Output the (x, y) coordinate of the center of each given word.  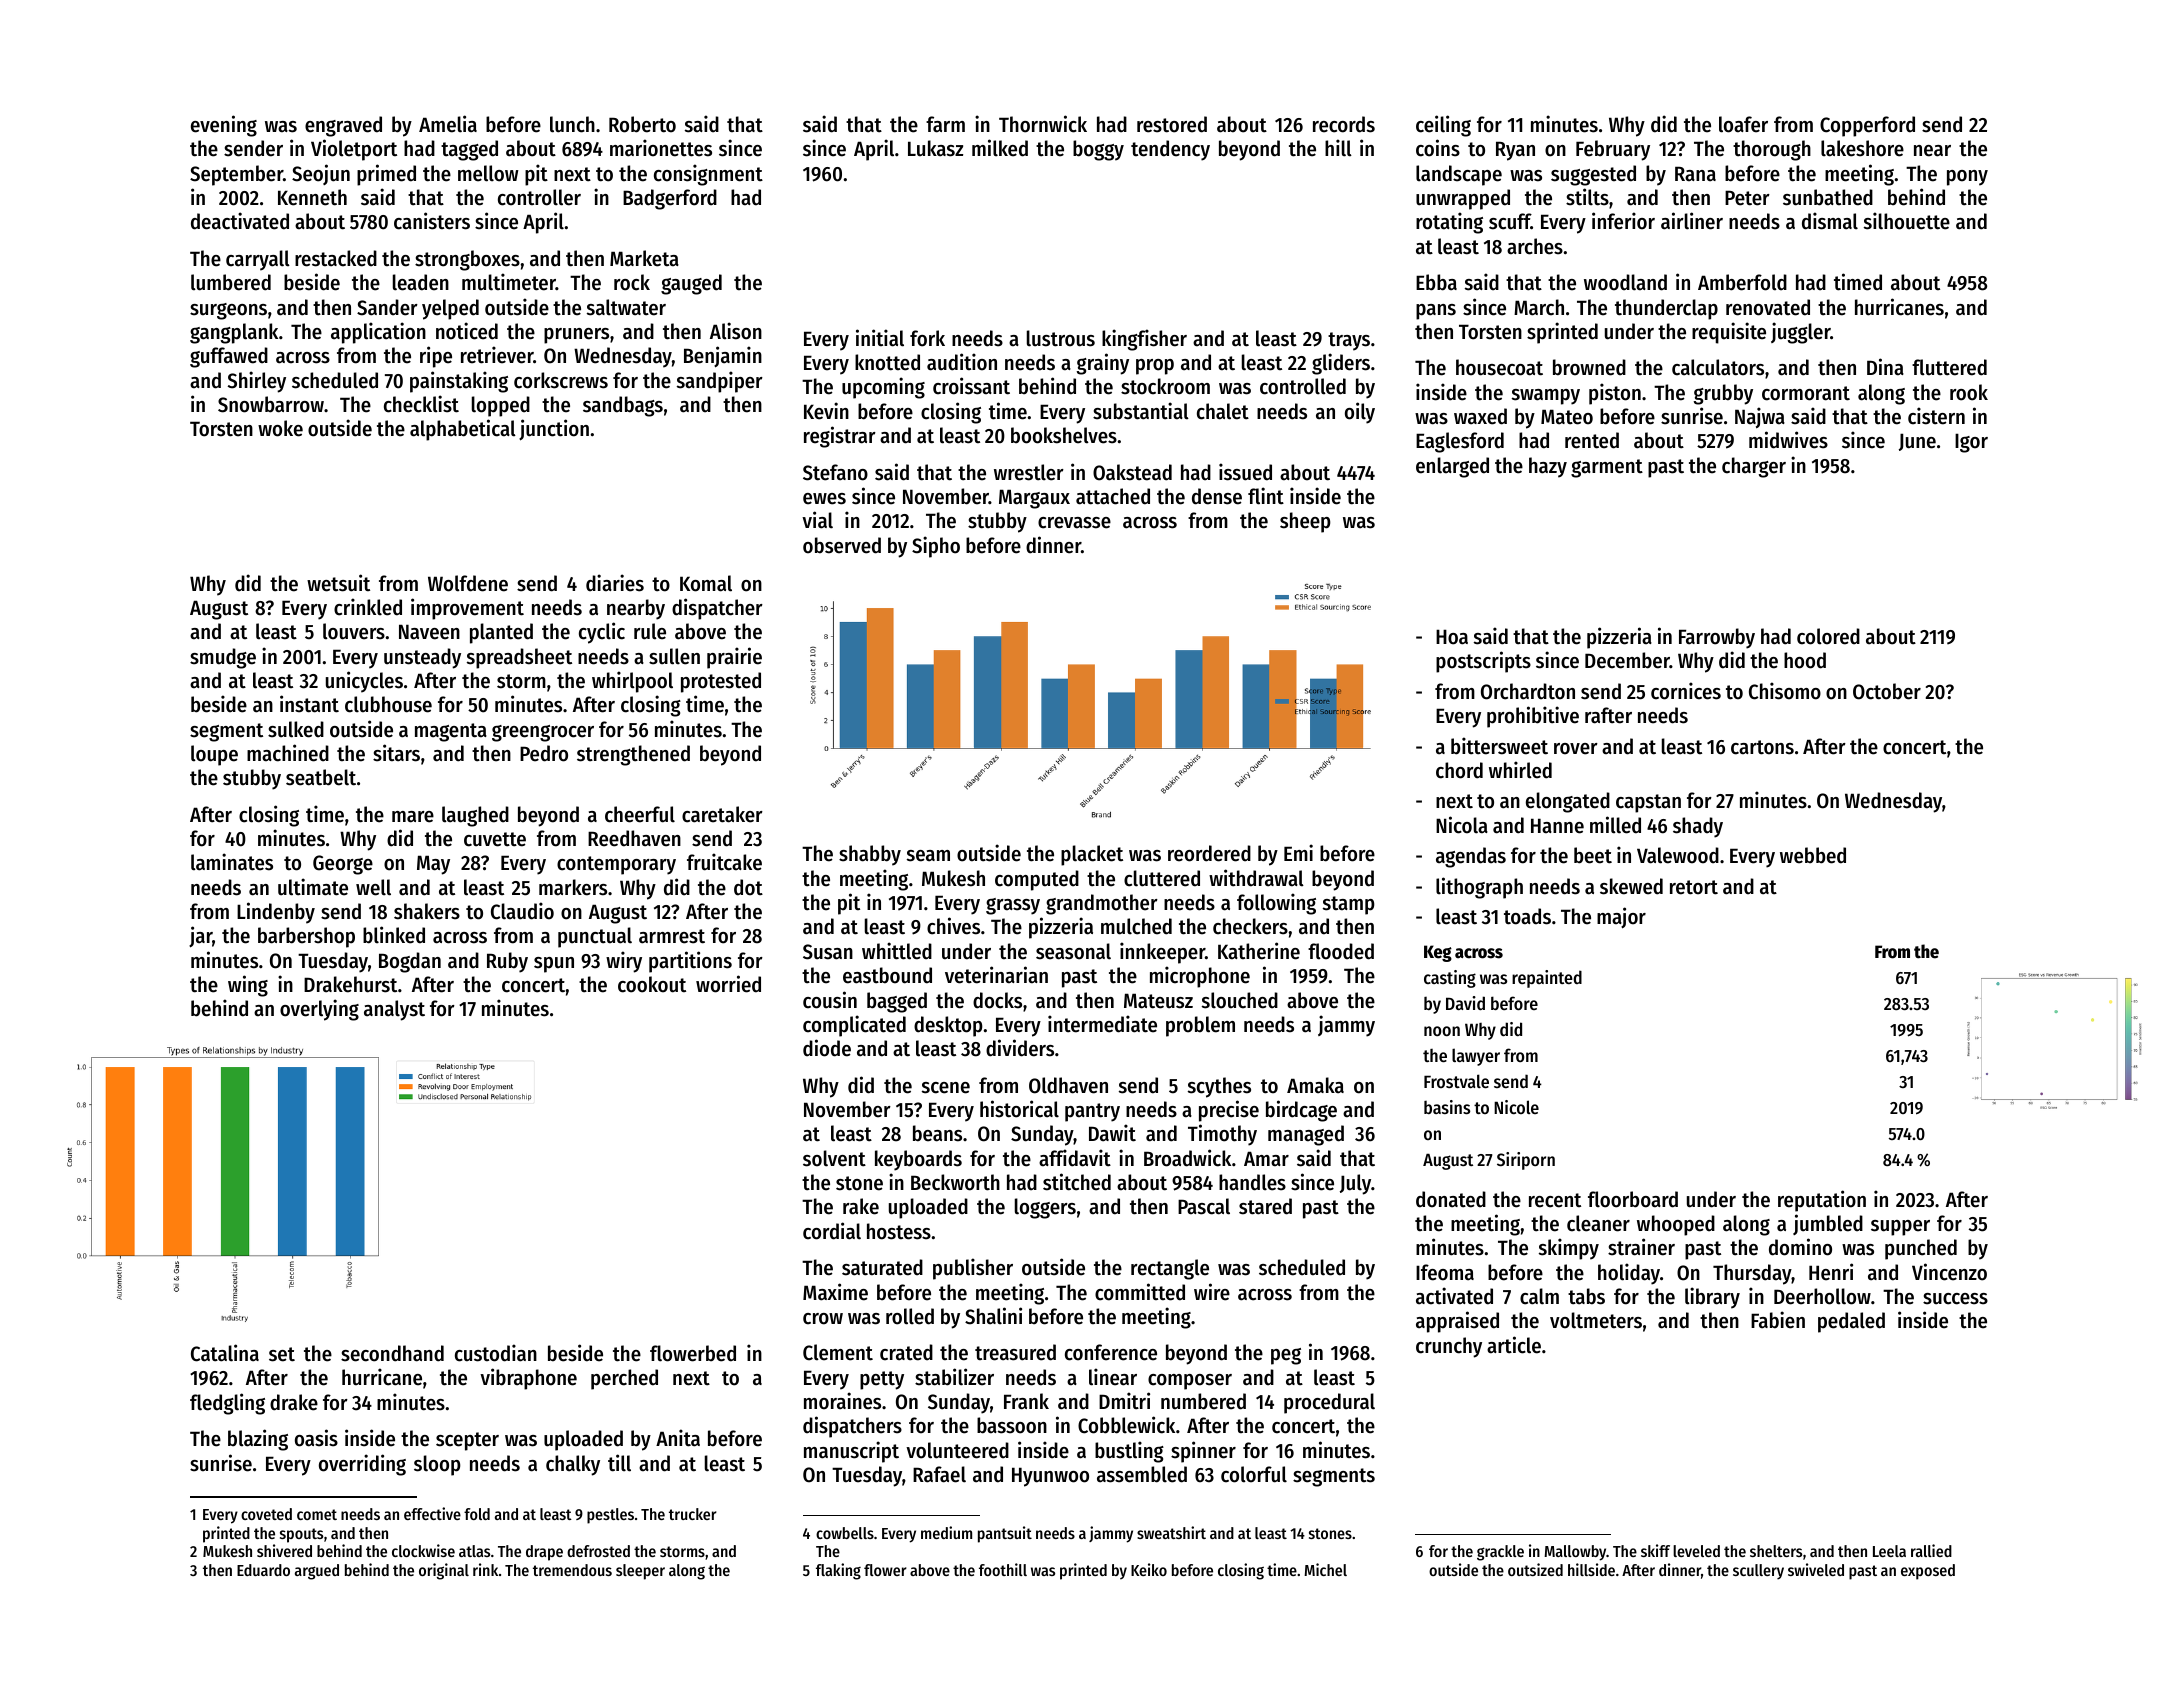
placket (1092, 855)
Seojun (321, 174)
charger (1754, 467)
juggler (1800, 333)
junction (554, 430)
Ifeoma (1445, 1272)
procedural (1329, 1403)
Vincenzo (1949, 1272)
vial (817, 520)
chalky (573, 1465)
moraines (842, 1401)
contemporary (616, 865)
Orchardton (1528, 691)
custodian (496, 1353)
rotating (1449, 223)
